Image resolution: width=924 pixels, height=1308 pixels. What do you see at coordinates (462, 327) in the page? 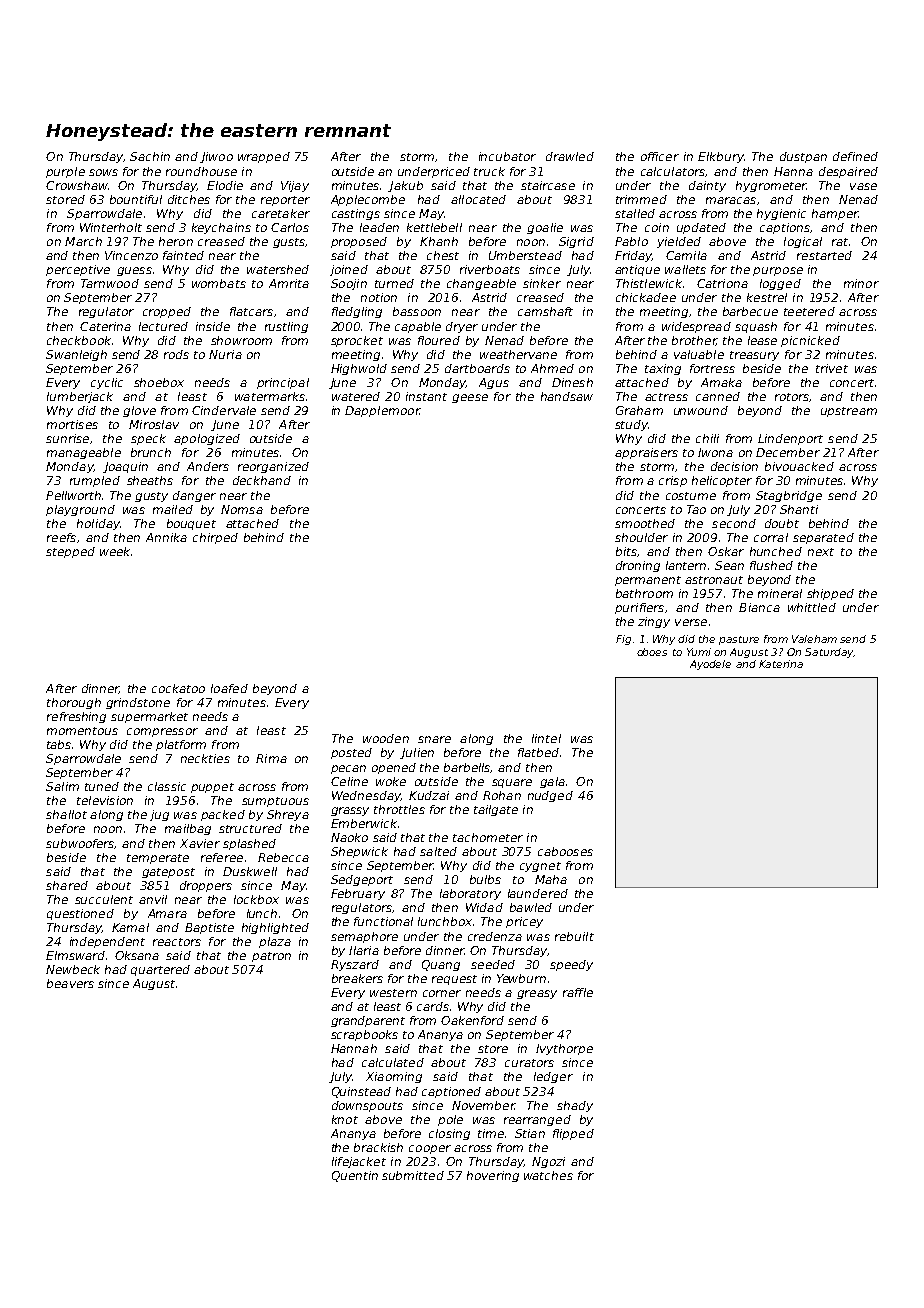
I see `dryer` at bounding box center [462, 327].
